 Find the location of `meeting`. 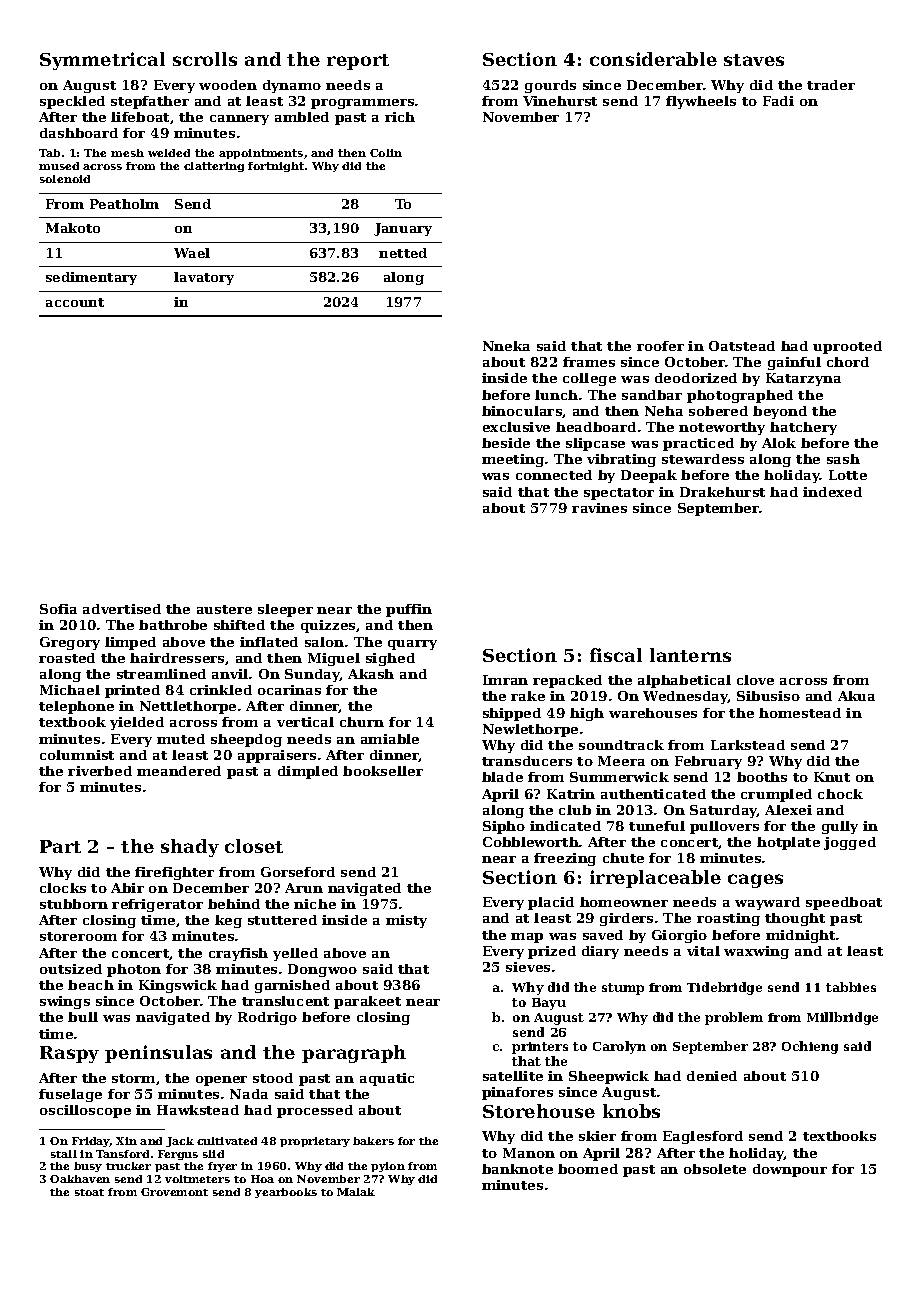

meeting is located at coordinates (513, 460).
